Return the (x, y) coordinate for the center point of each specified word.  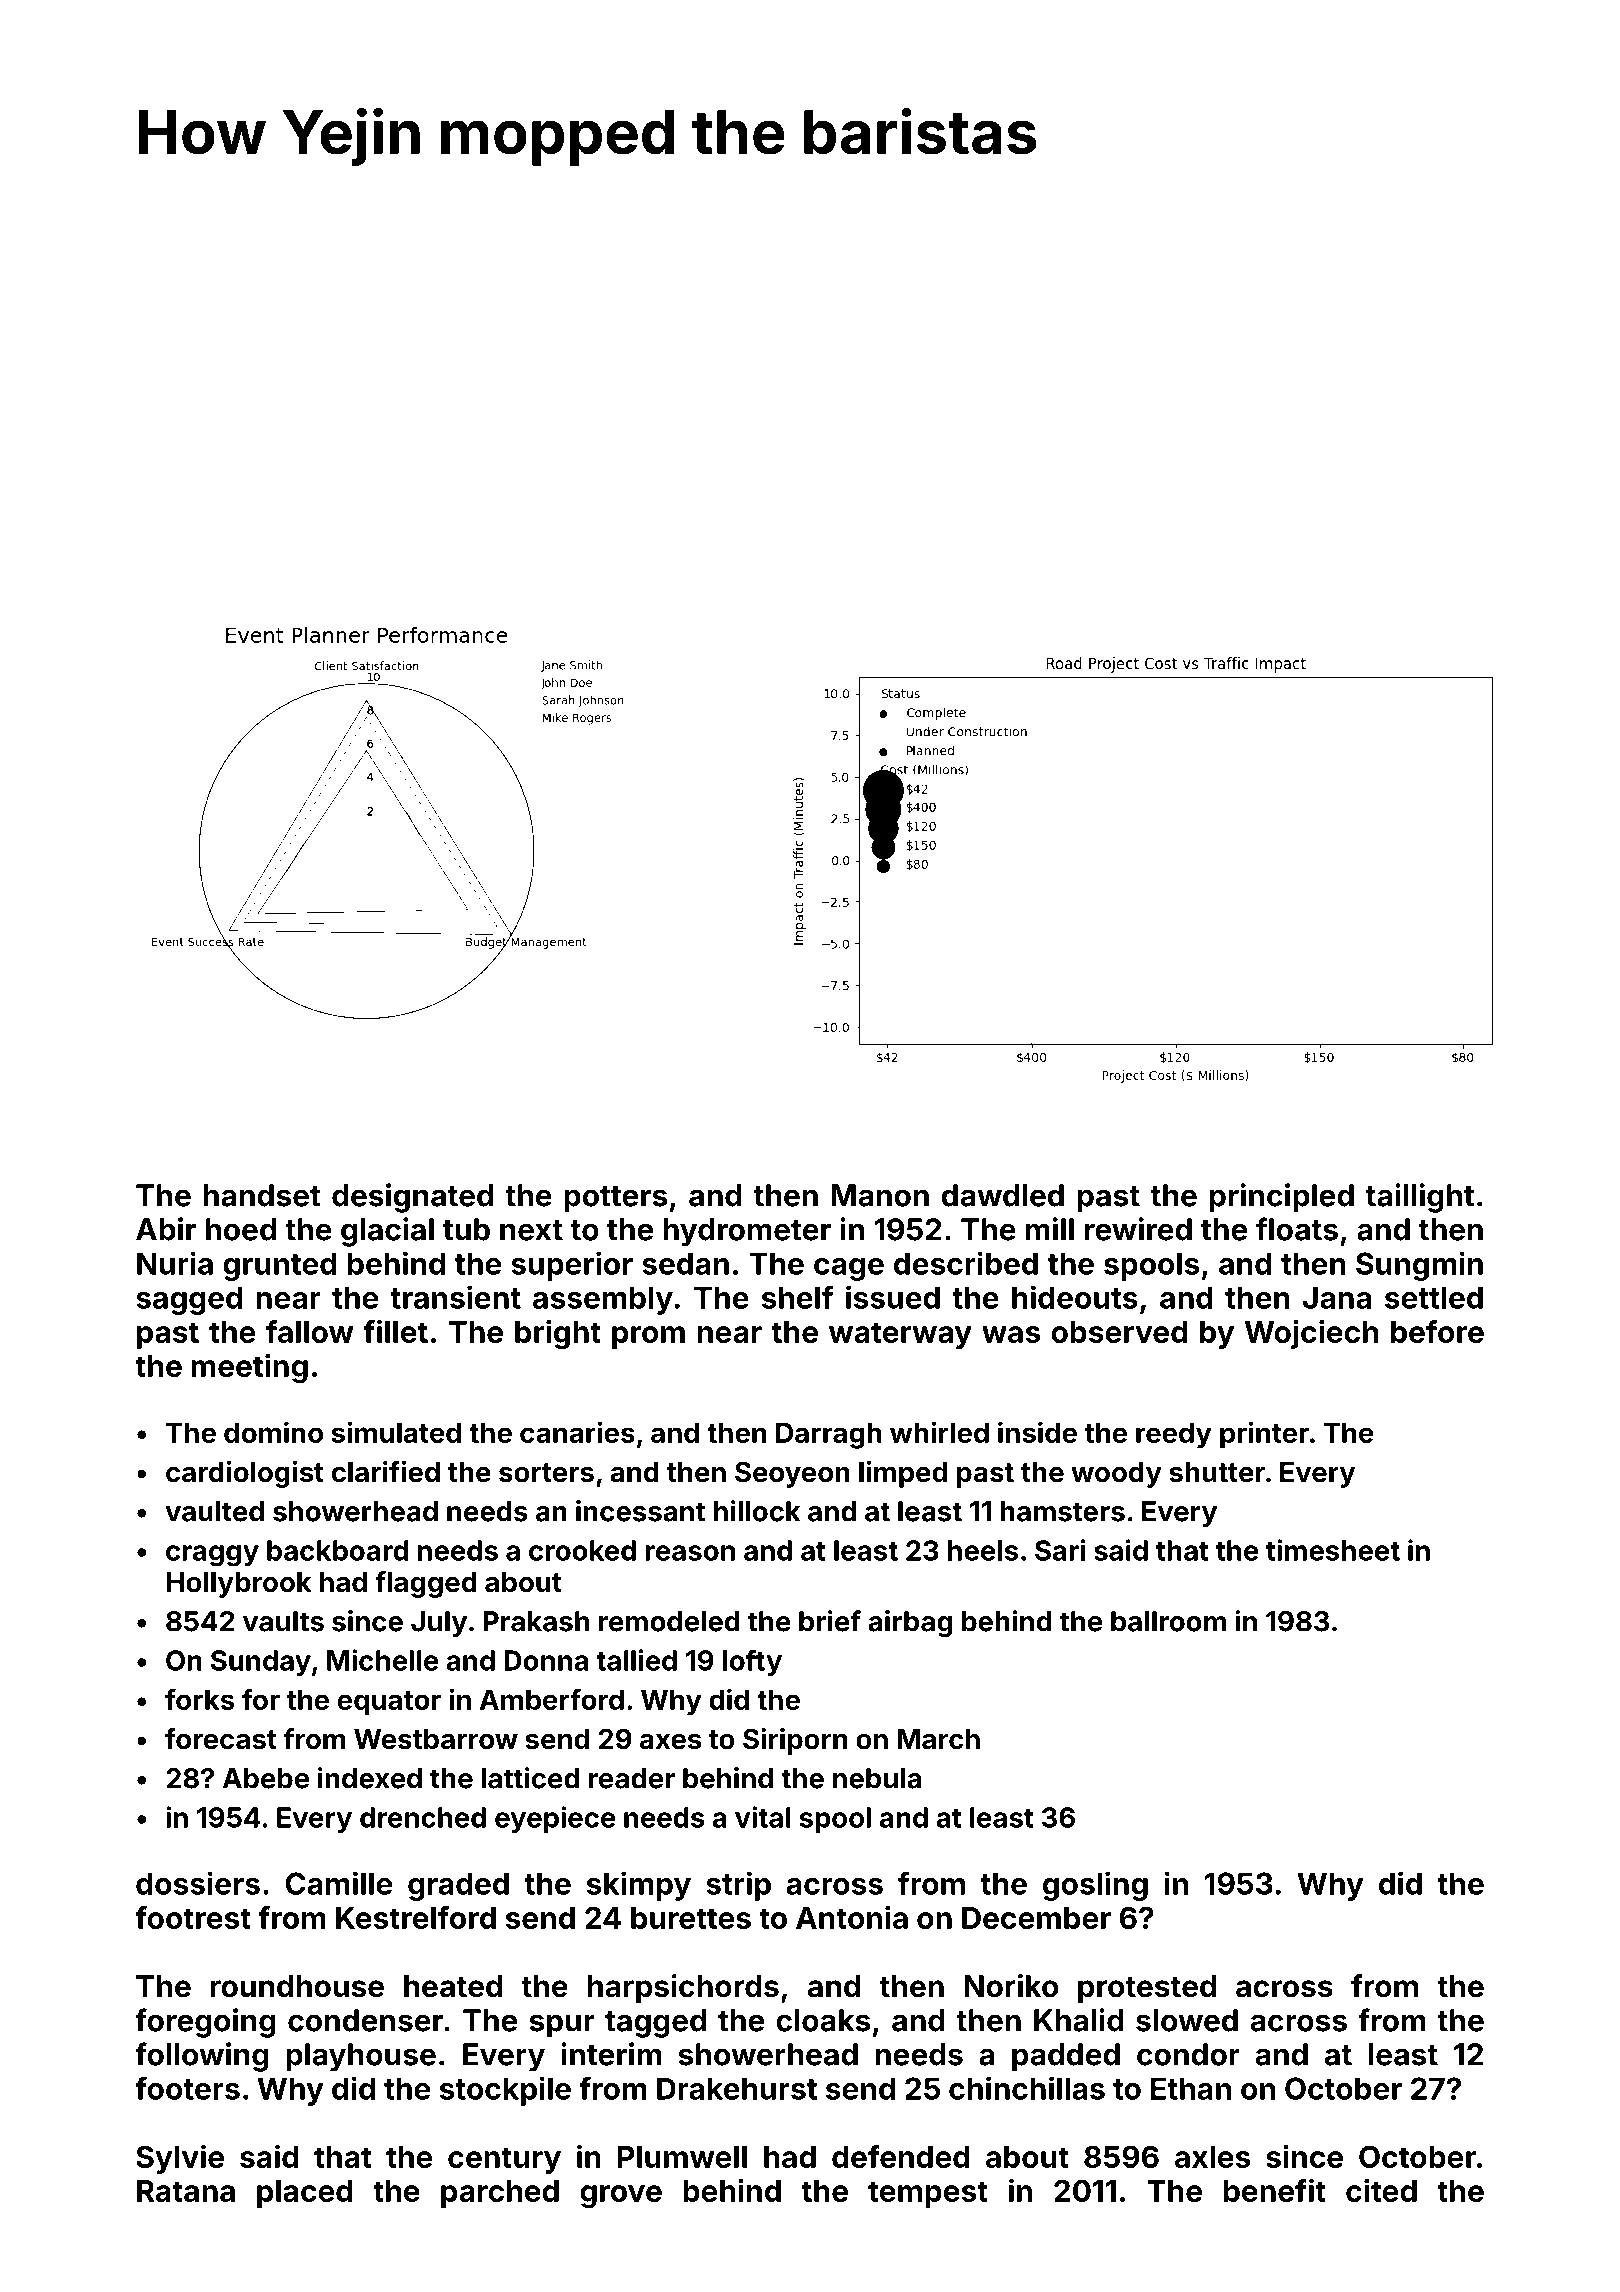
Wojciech (1311, 1334)
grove (621, 2196)
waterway (900, 1335)
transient (455, 1297)
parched (500, 2194)
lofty (752, 1662)
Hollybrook (239, 1585)
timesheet (1333, 1550)
